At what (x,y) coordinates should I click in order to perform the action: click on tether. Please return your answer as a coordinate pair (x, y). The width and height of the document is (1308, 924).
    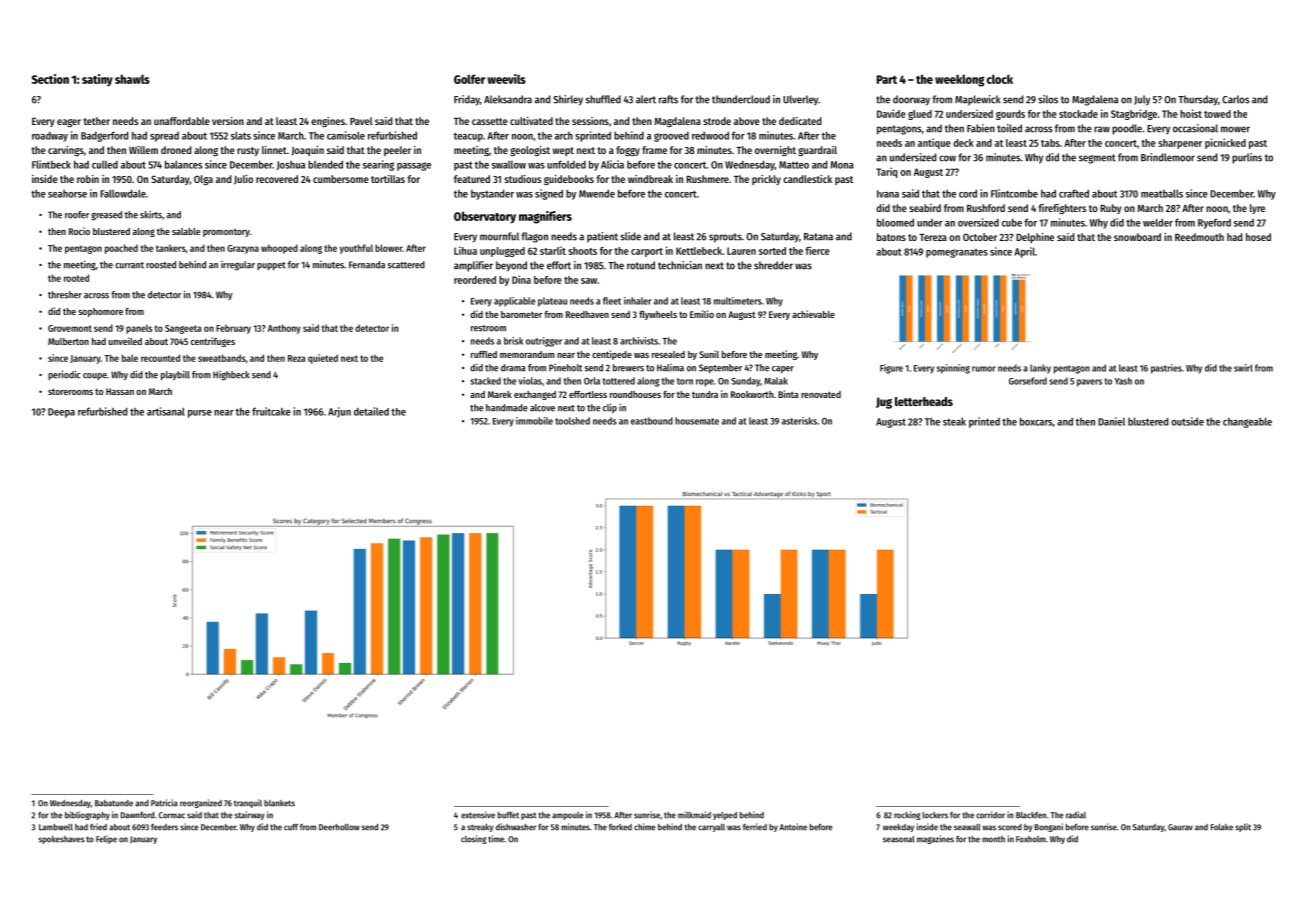
    Looking at the image, I should click on (97, 121).
